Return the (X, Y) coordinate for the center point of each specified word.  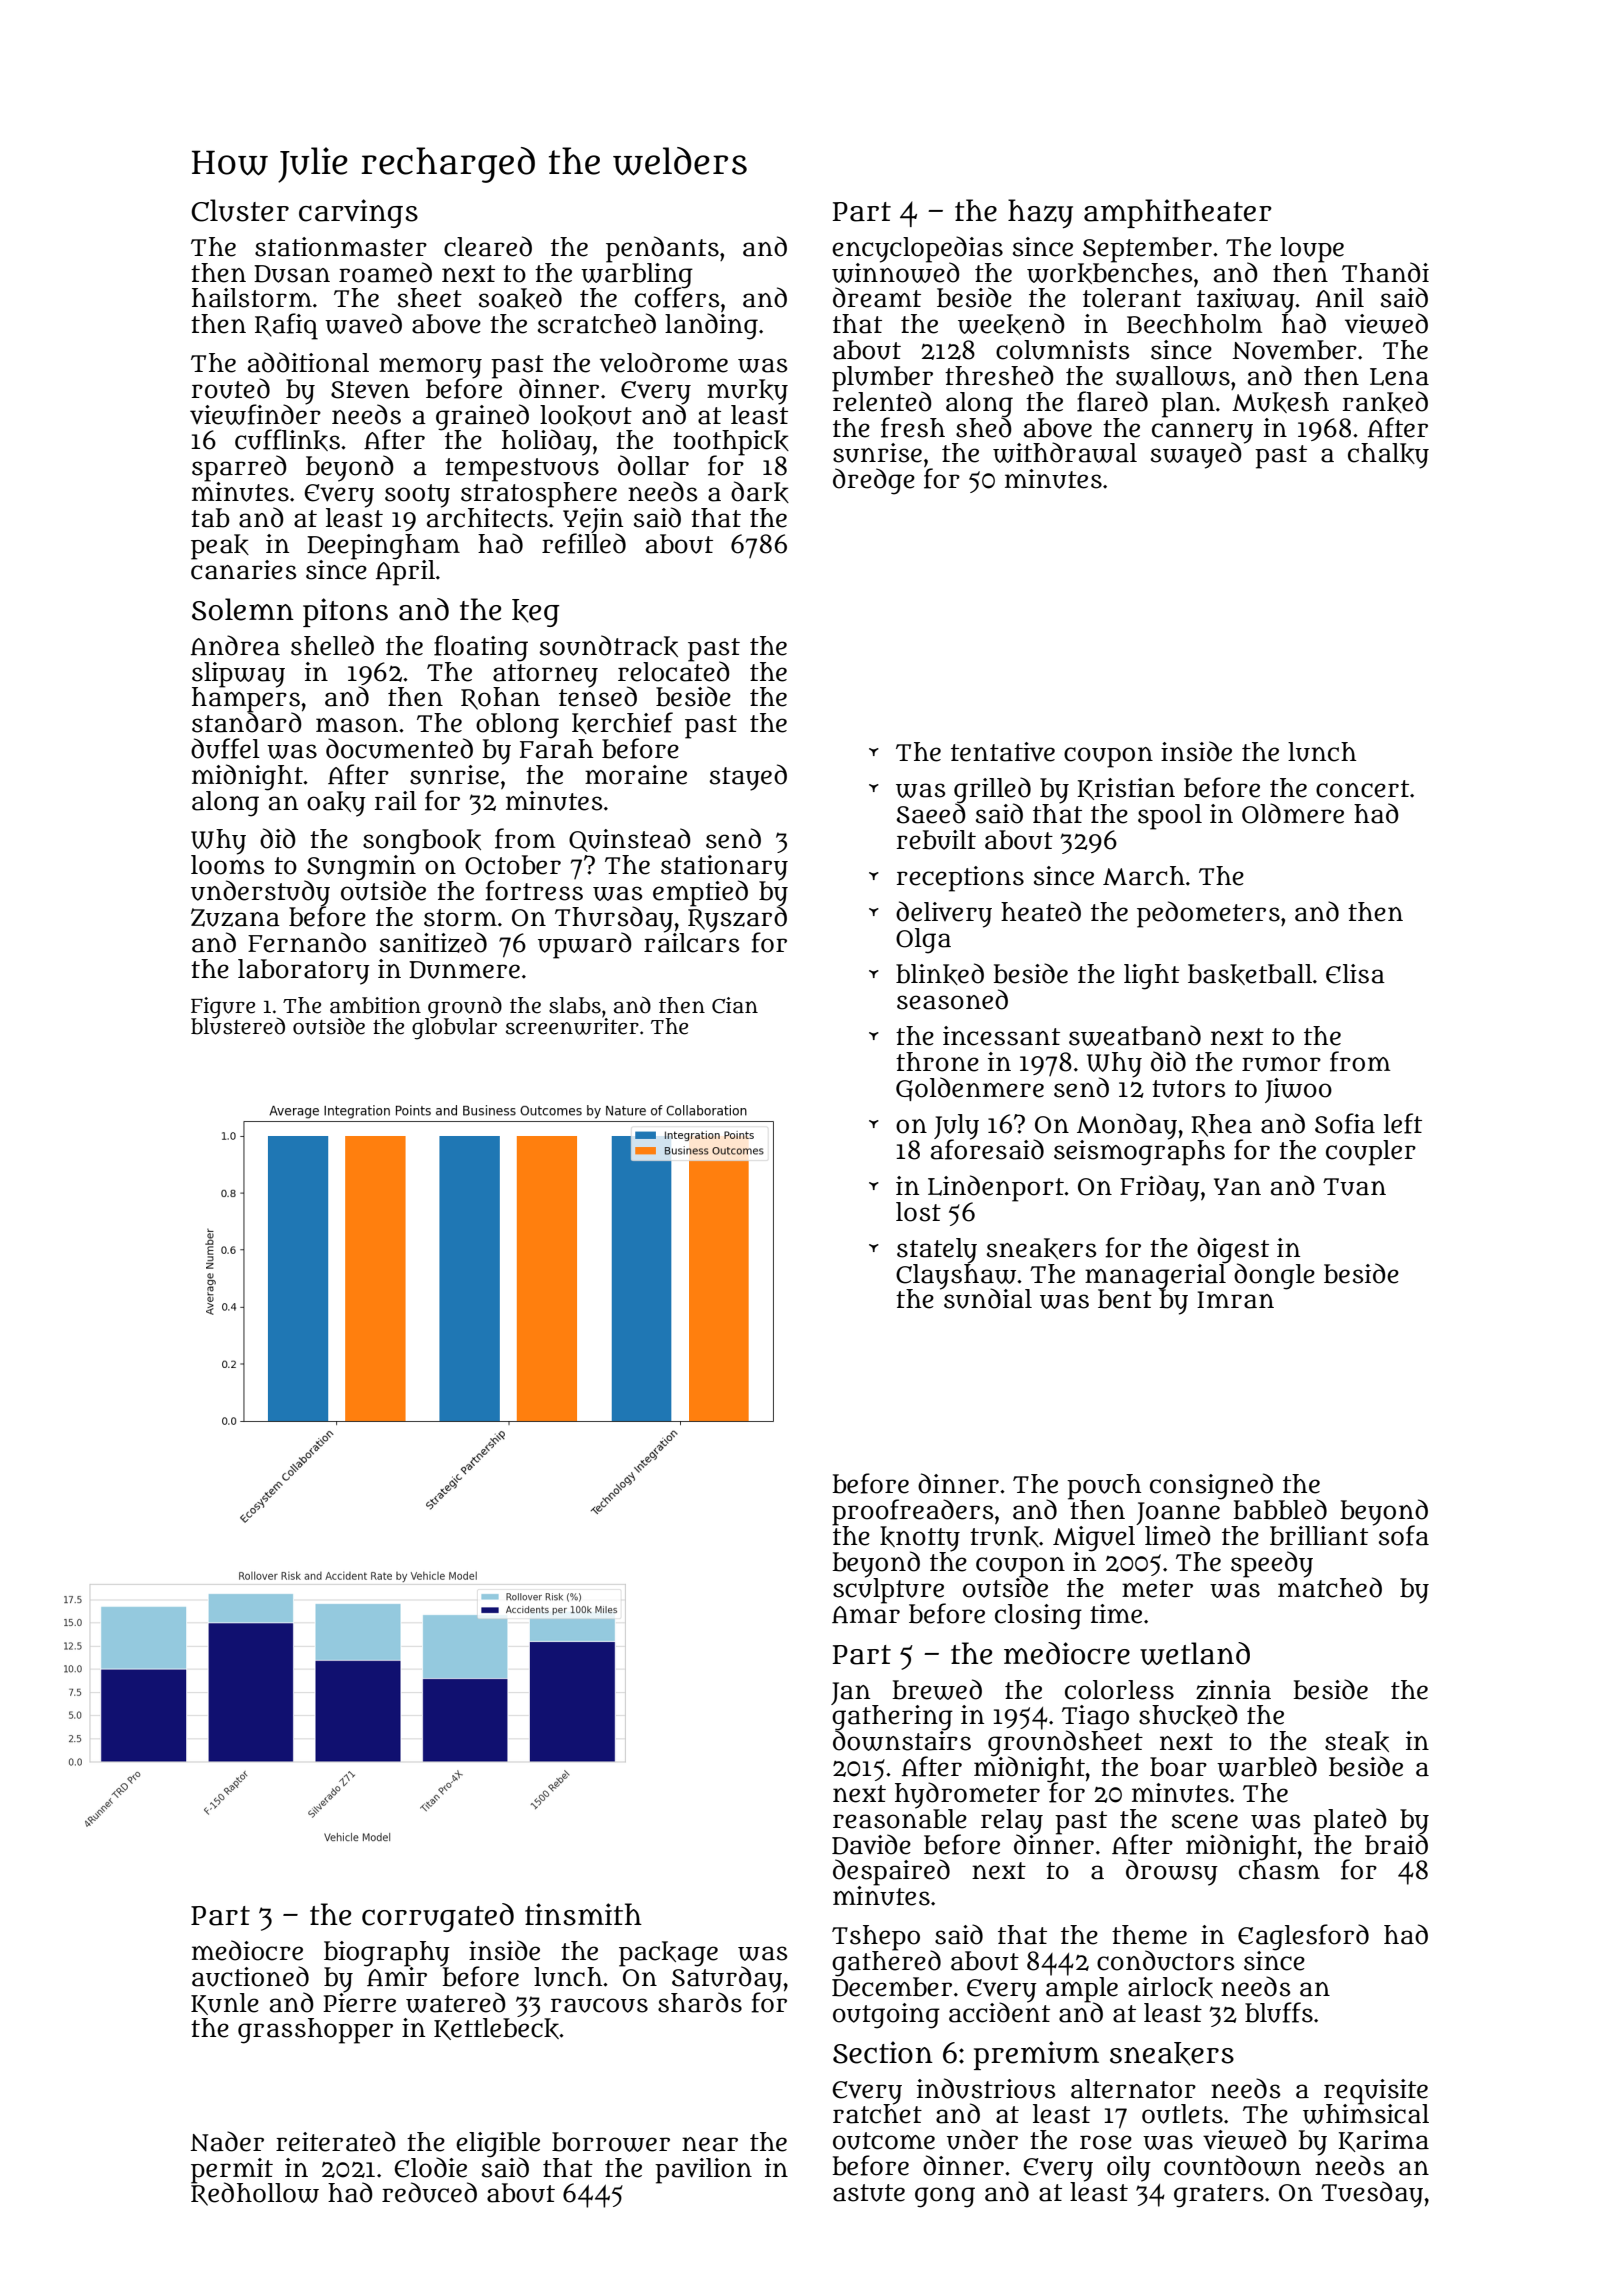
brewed (937, 1689)
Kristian (1126, 789)
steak (1357, 1741)
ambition (375, 1005)
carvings (358, 213)
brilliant (1319, 1536)
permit (232, 2170)
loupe (1312, 249)
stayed (748, 777)
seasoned (952, 999)
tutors (1189, 1089)
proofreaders (913, 1512)
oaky (336, 804)
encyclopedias (917, 249)
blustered (238, 1026)
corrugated (438, 1917)
